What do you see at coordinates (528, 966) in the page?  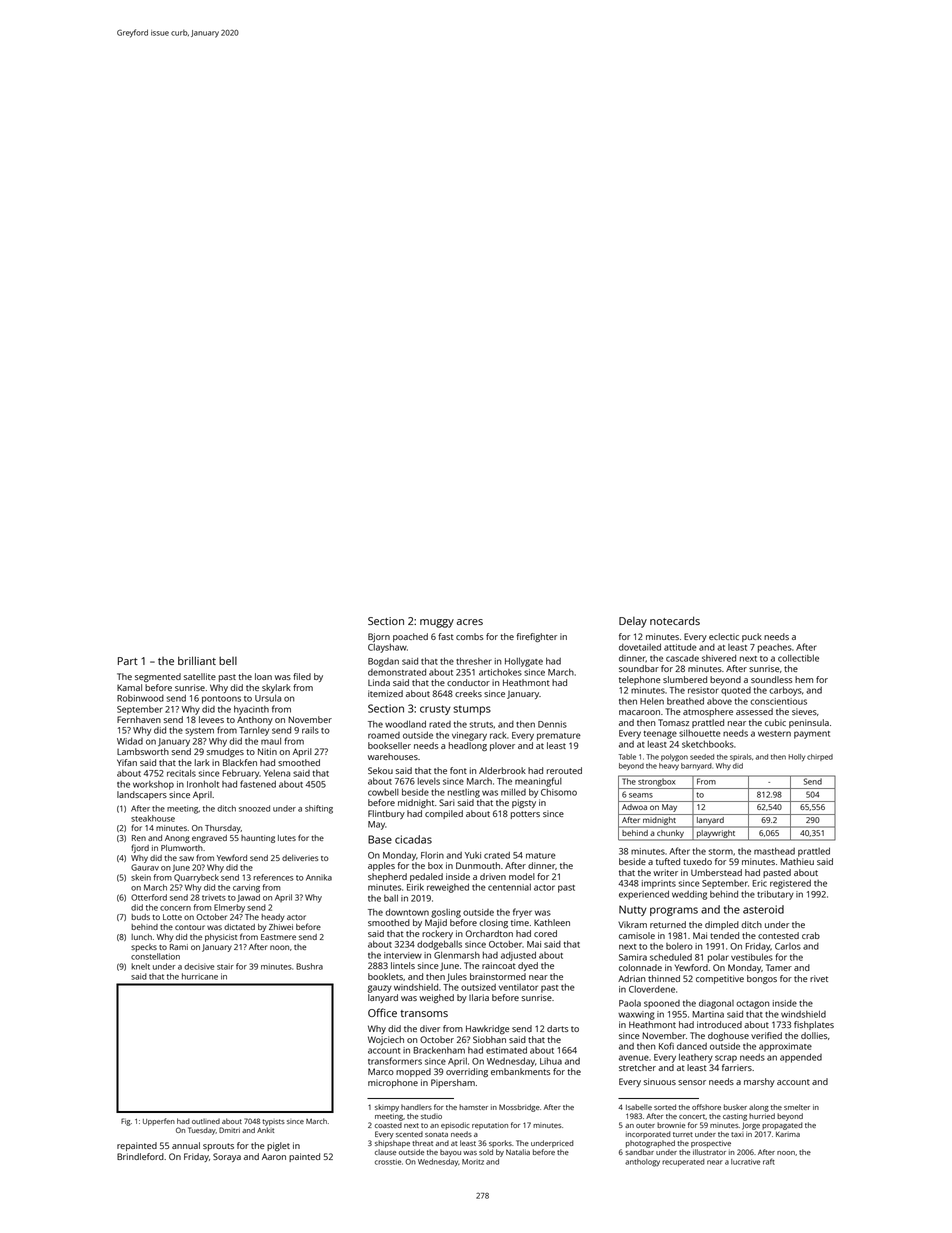 I see `dyed` at bounding box center [528, 966].
